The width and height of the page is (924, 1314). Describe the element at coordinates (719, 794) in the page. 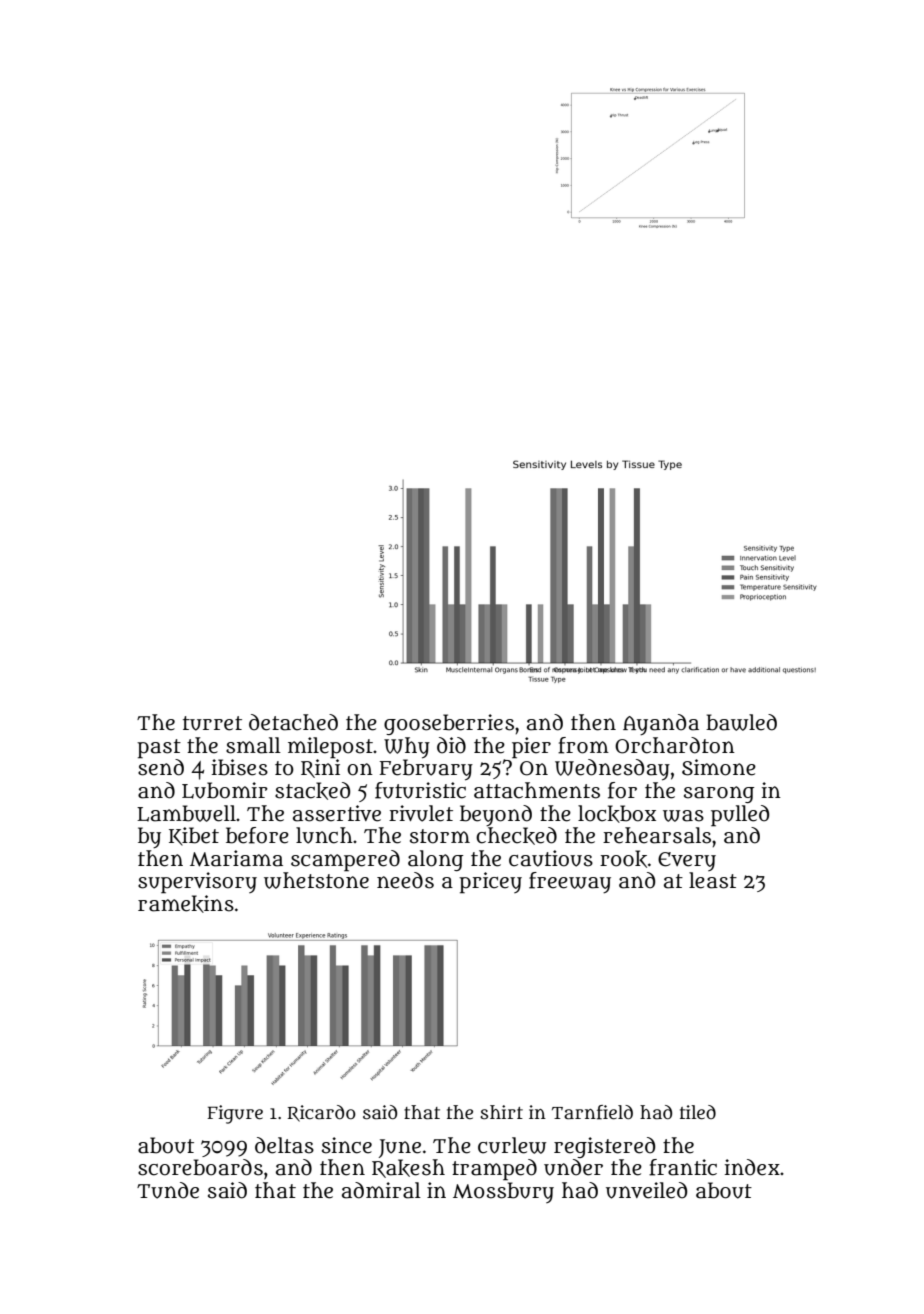

I see `sarong` at that location.
